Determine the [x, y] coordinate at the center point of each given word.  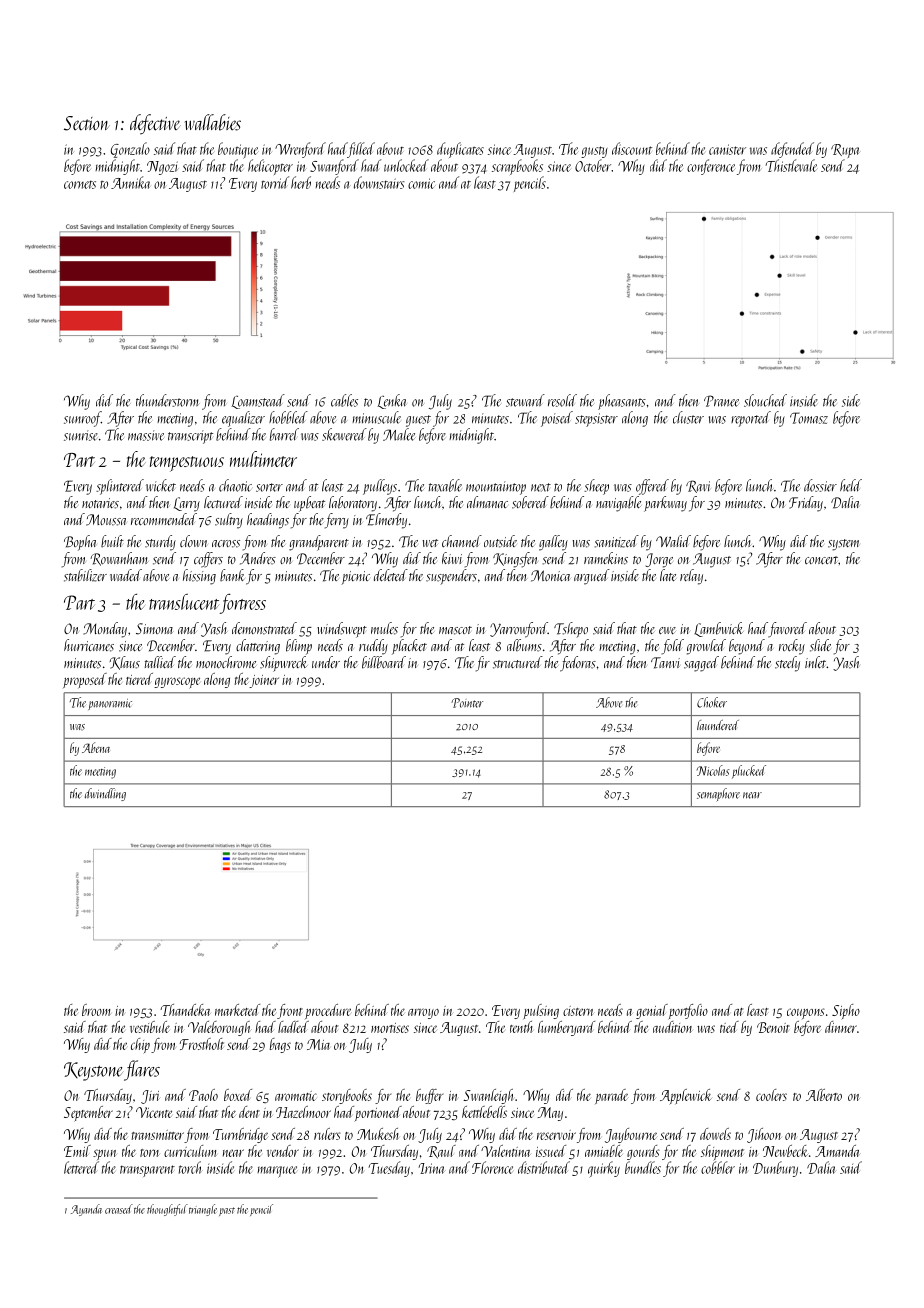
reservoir [556, 1135]
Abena [96, 747]
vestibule [150, 1027]
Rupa [845, 151]
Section [87, 123]
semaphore [718, 794]
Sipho [846, 1012]
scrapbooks [517, 167]
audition [673, 1027]
